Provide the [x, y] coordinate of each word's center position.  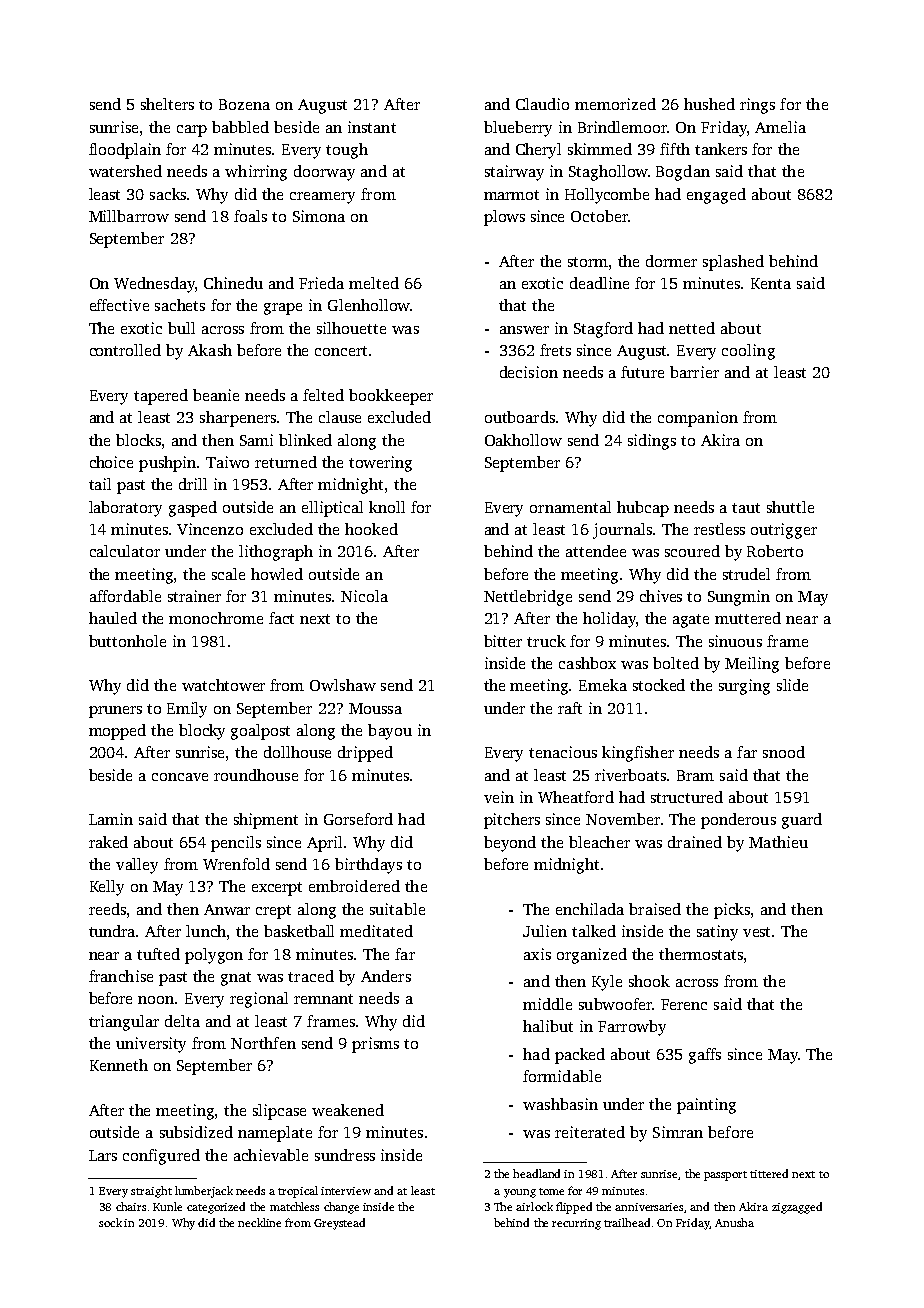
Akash [210, 350]
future [642, 372]
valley [137, 866]
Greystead [339, 1224]
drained [695, 842]
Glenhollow [369, 305]
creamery [322, 198]
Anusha [734, 1222]
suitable [397, 909]
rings [757, 106]
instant [372, 127]
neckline [259, 1222]
